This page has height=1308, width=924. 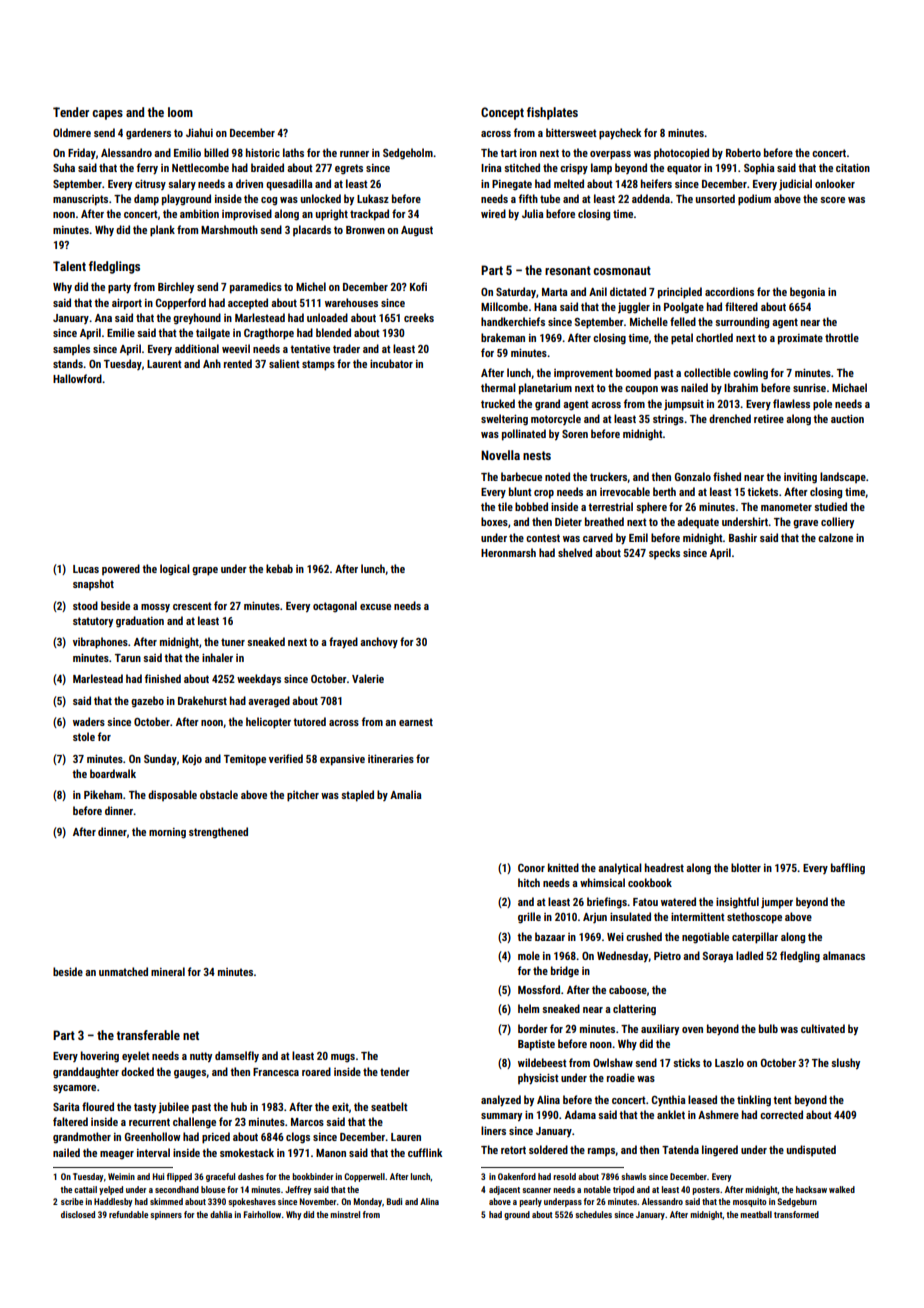 What do you see at coordinates (418, 286) in the page?
I see `Kofi` at bounding box center [418, 286].
